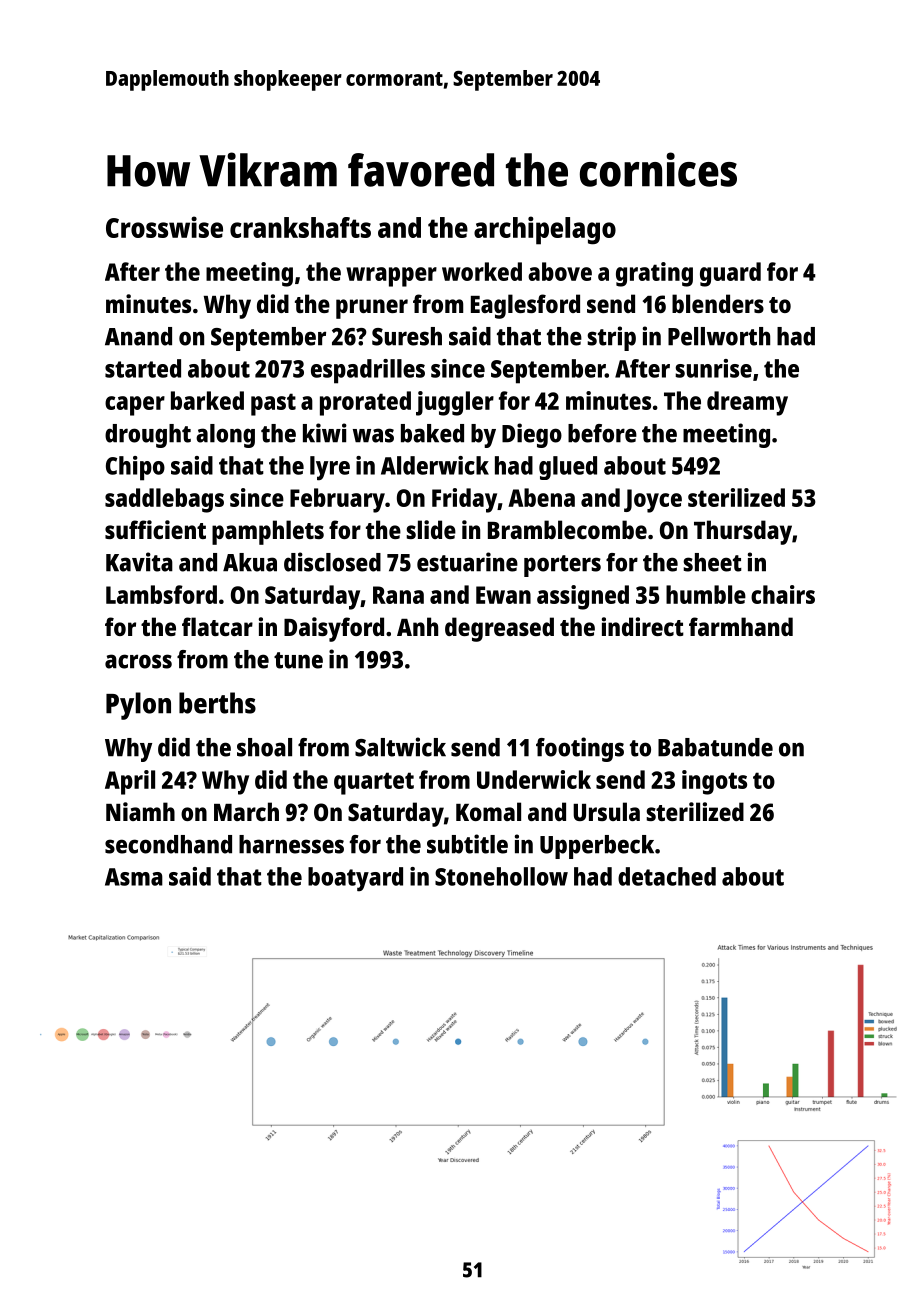  I want to click on Lambsford, so click(161, 594).
